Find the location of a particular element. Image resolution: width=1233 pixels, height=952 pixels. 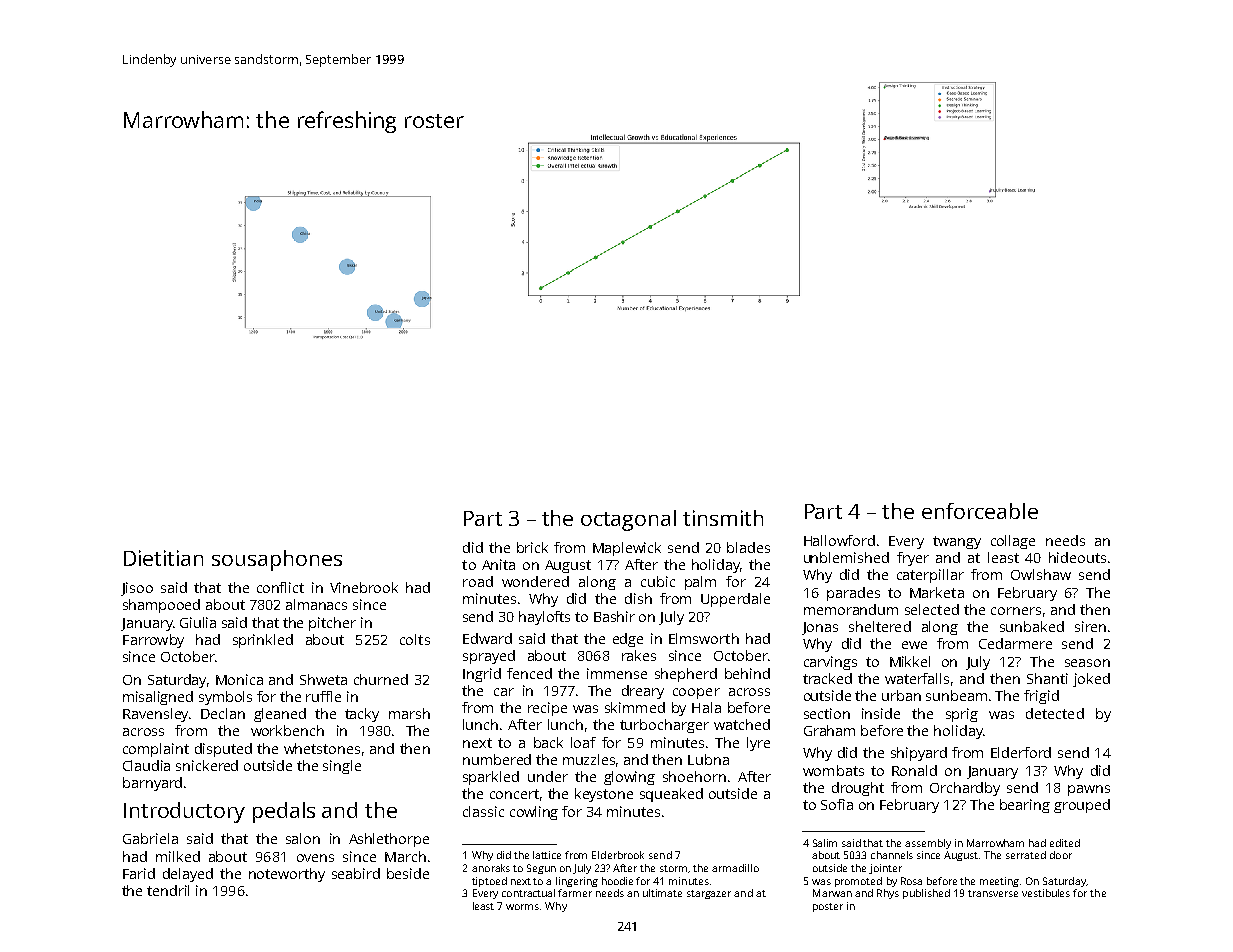

Dietitian is located at coordinates (163, 558).
